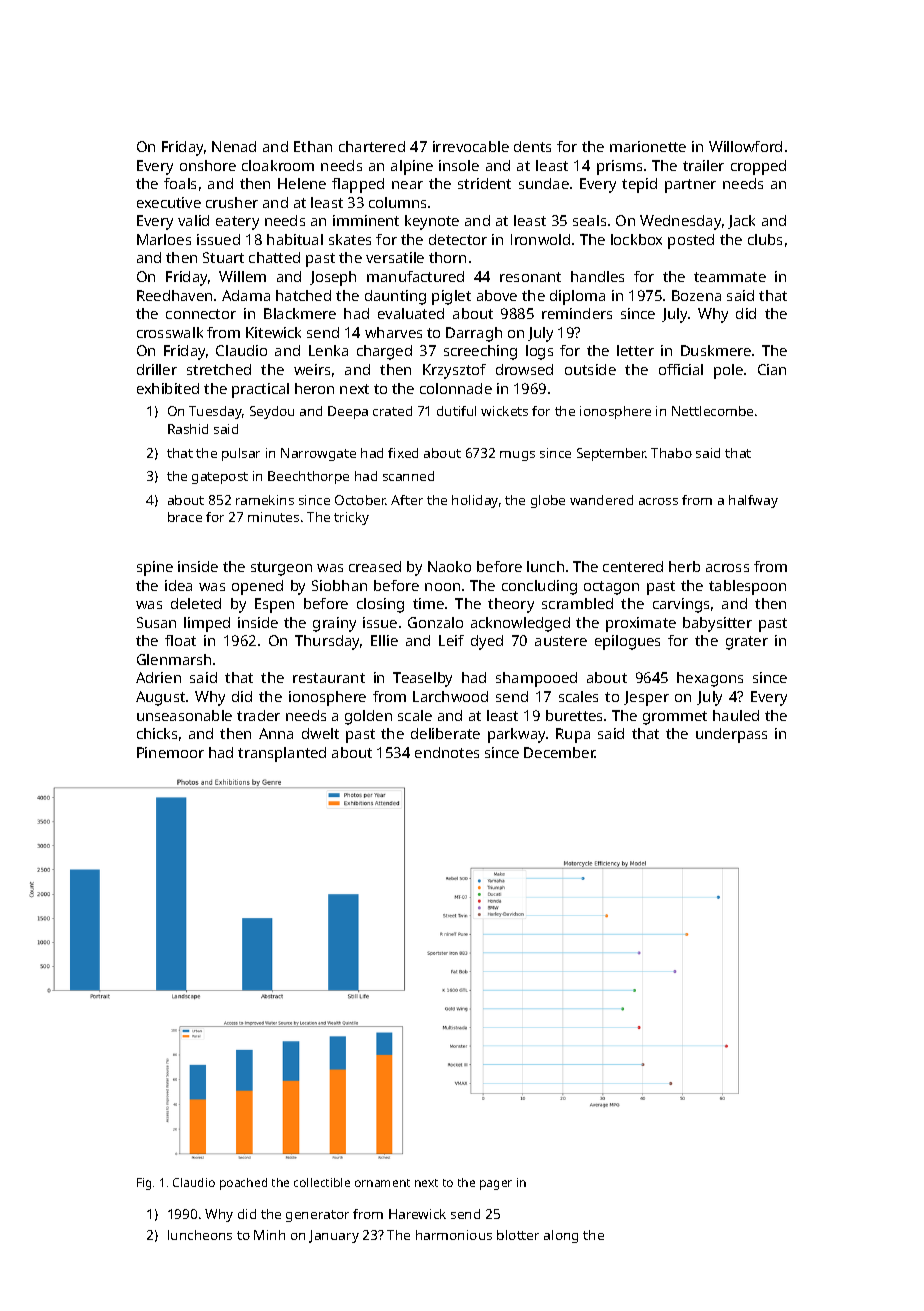 The height and width of the image is (1311, 924). What do you see at coordinates (753, 501) in the image?
I see `halfway` at bounding box center [753, 501].
